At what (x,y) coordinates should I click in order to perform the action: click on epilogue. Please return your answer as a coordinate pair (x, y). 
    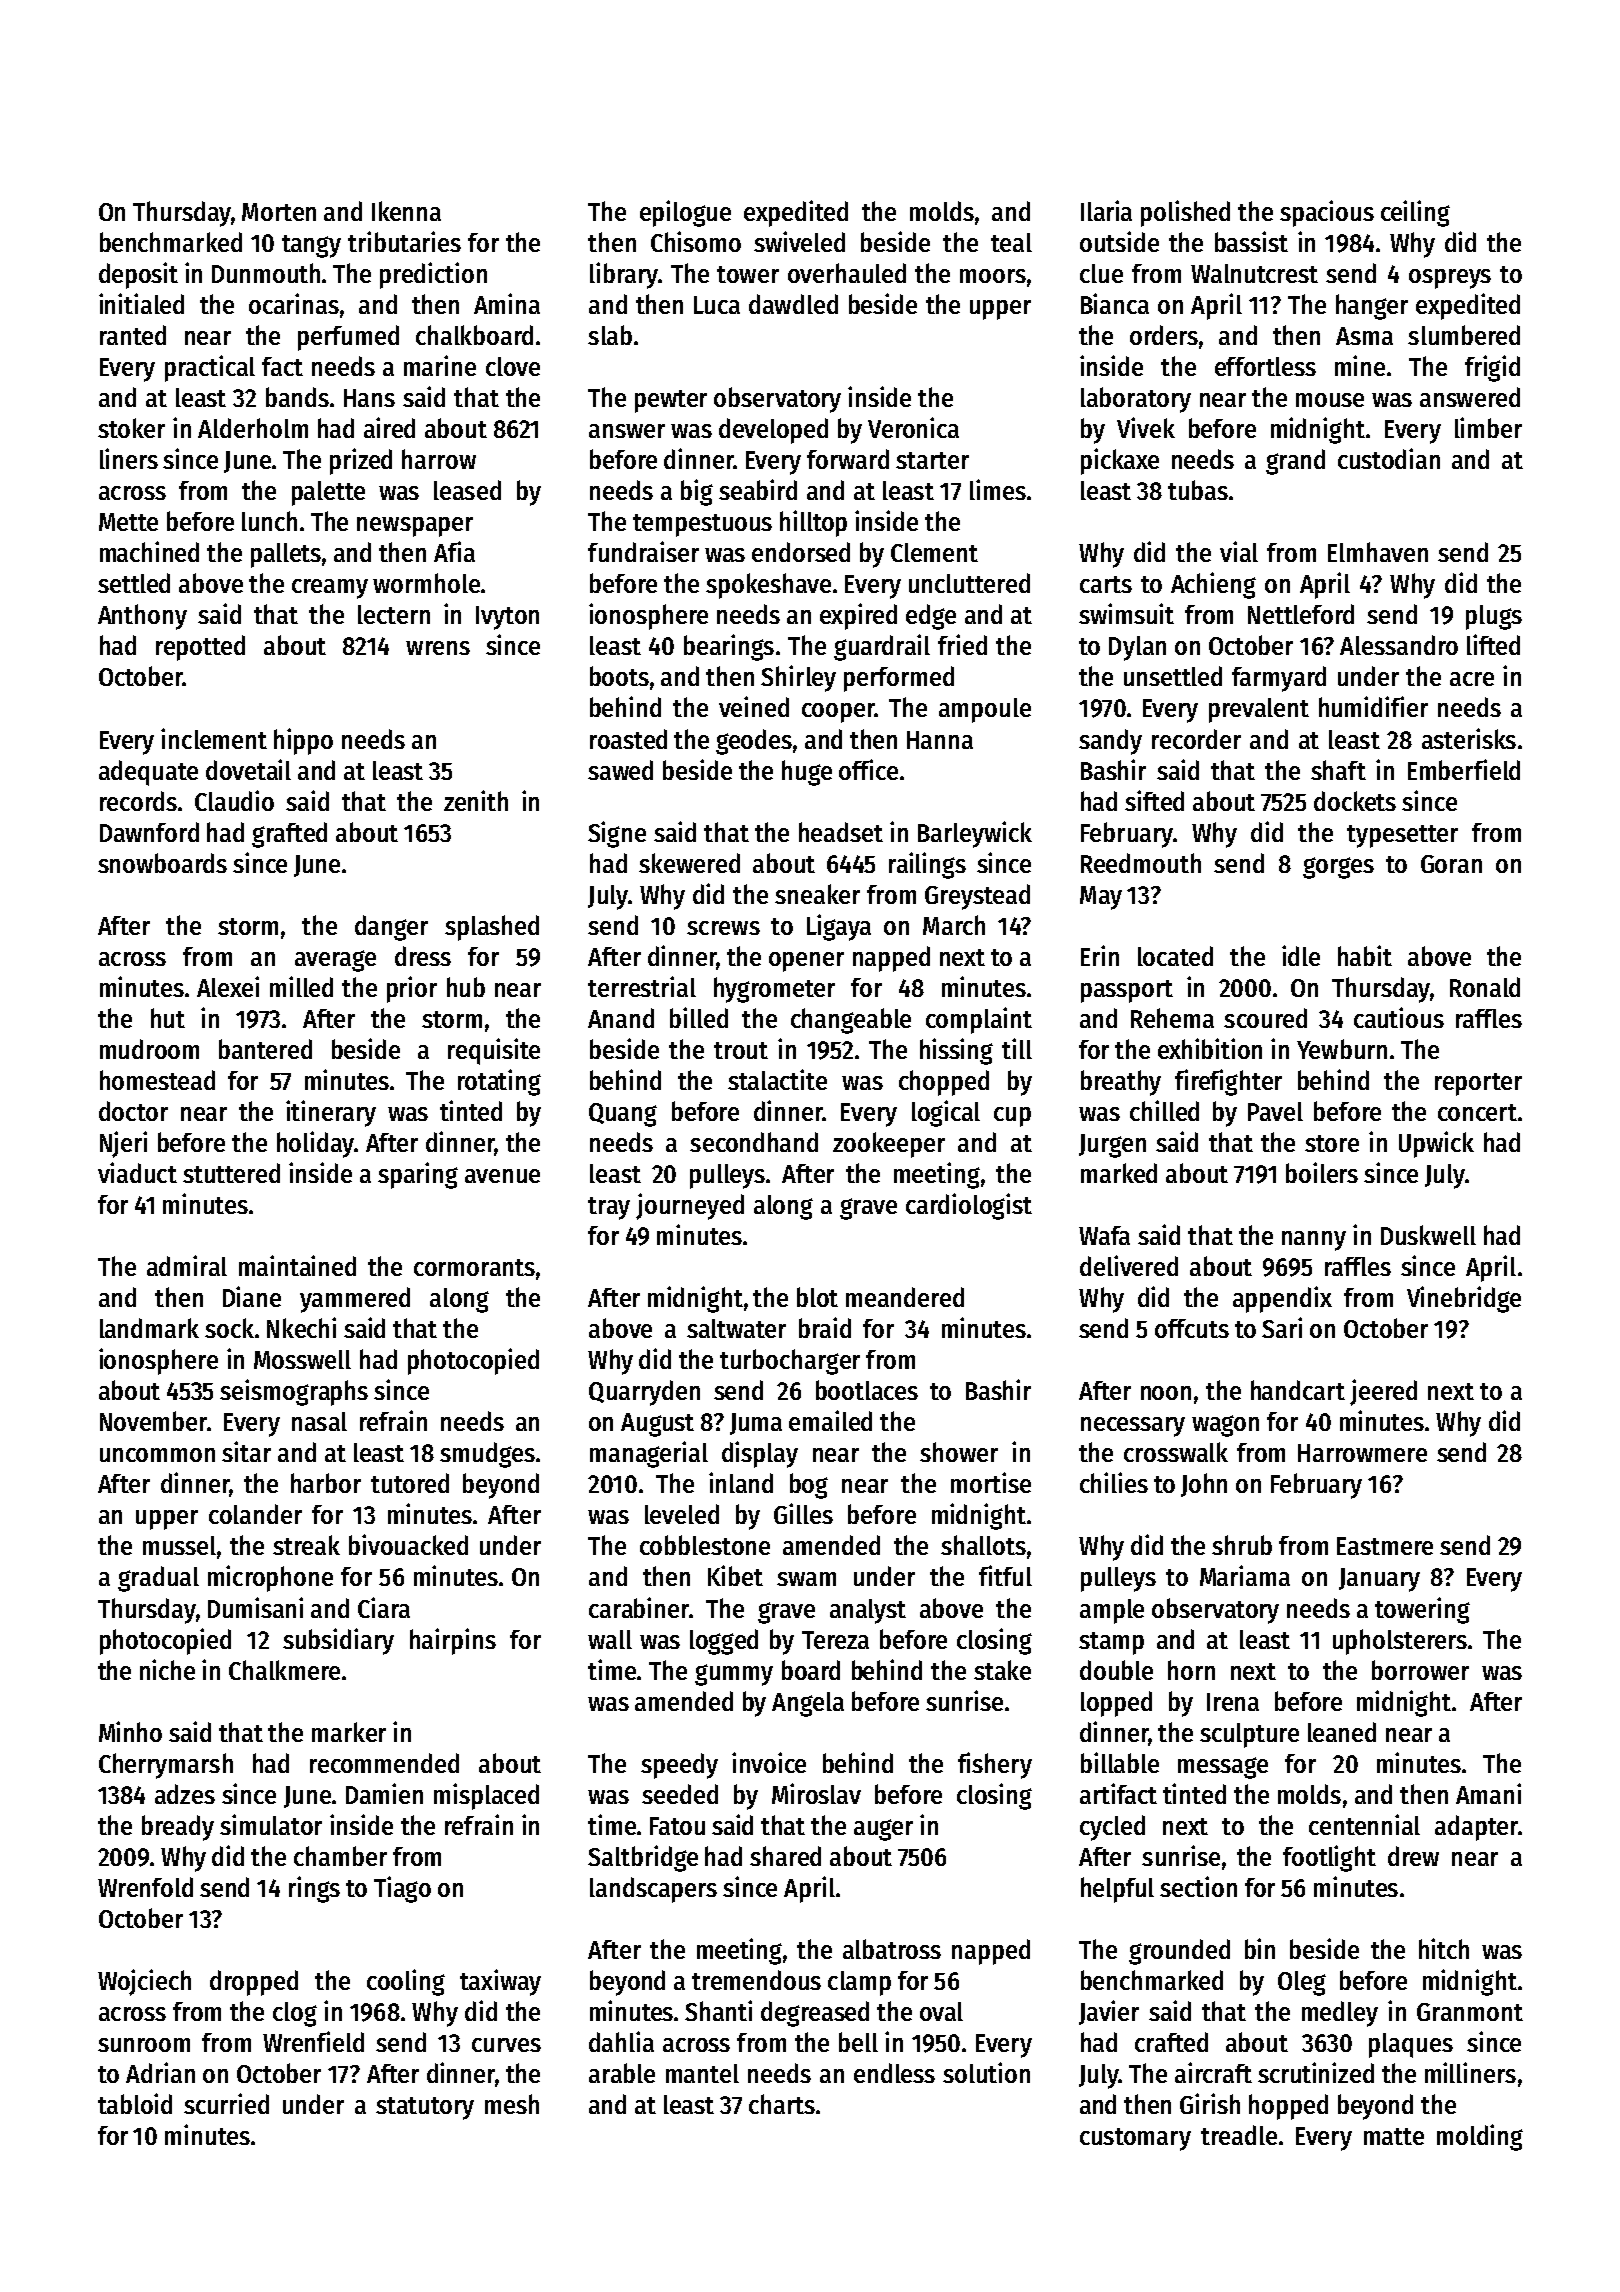
    Looking at the image, I should click on (685, 213).
